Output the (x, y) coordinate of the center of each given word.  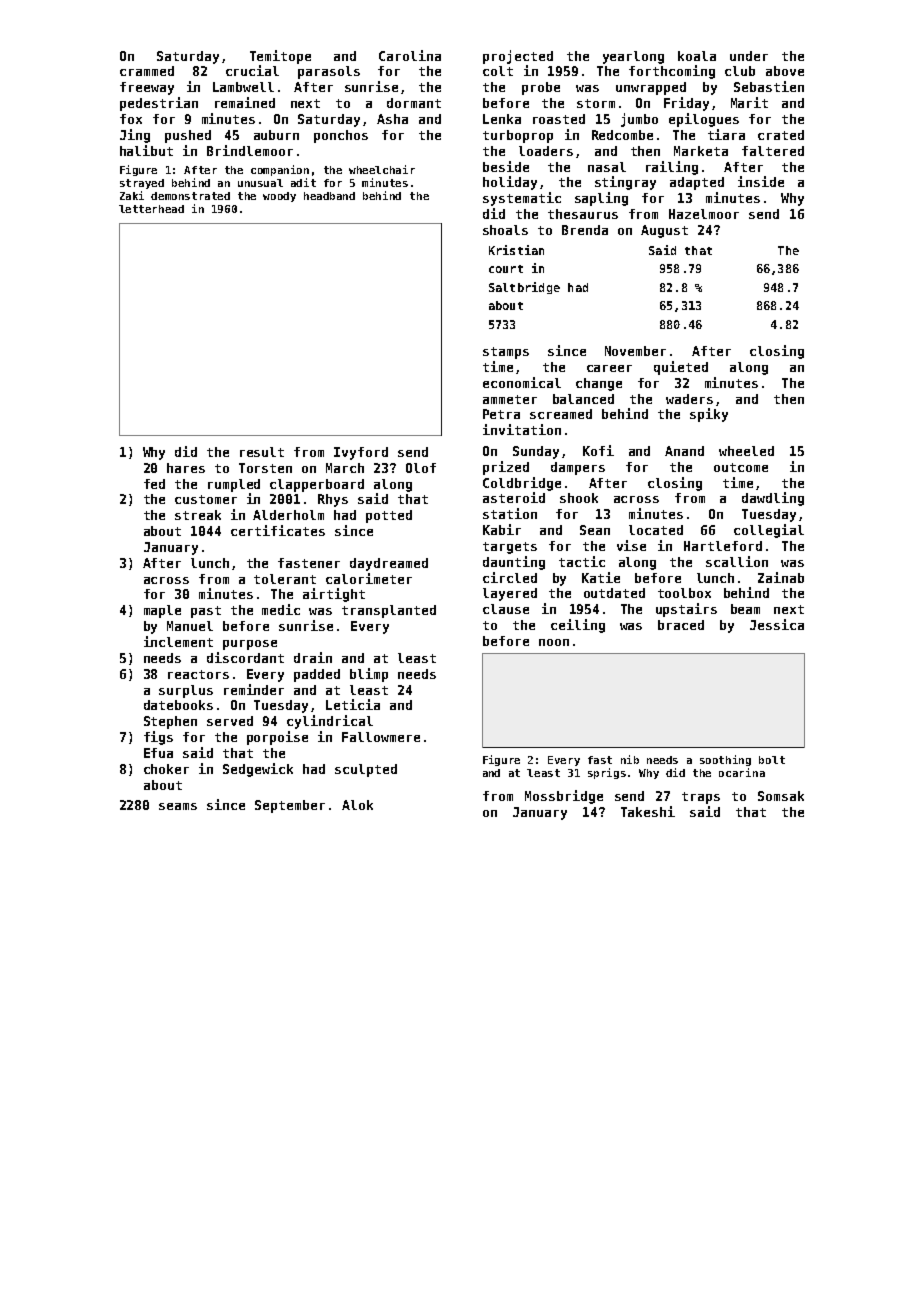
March (345, 468)
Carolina (410, 55)
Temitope (280, 57)
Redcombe (622, 135)
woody (279, 197)
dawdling (773, 499)
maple (162, 611)
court (506, 269)
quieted (681, 368)
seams (178, 806)
